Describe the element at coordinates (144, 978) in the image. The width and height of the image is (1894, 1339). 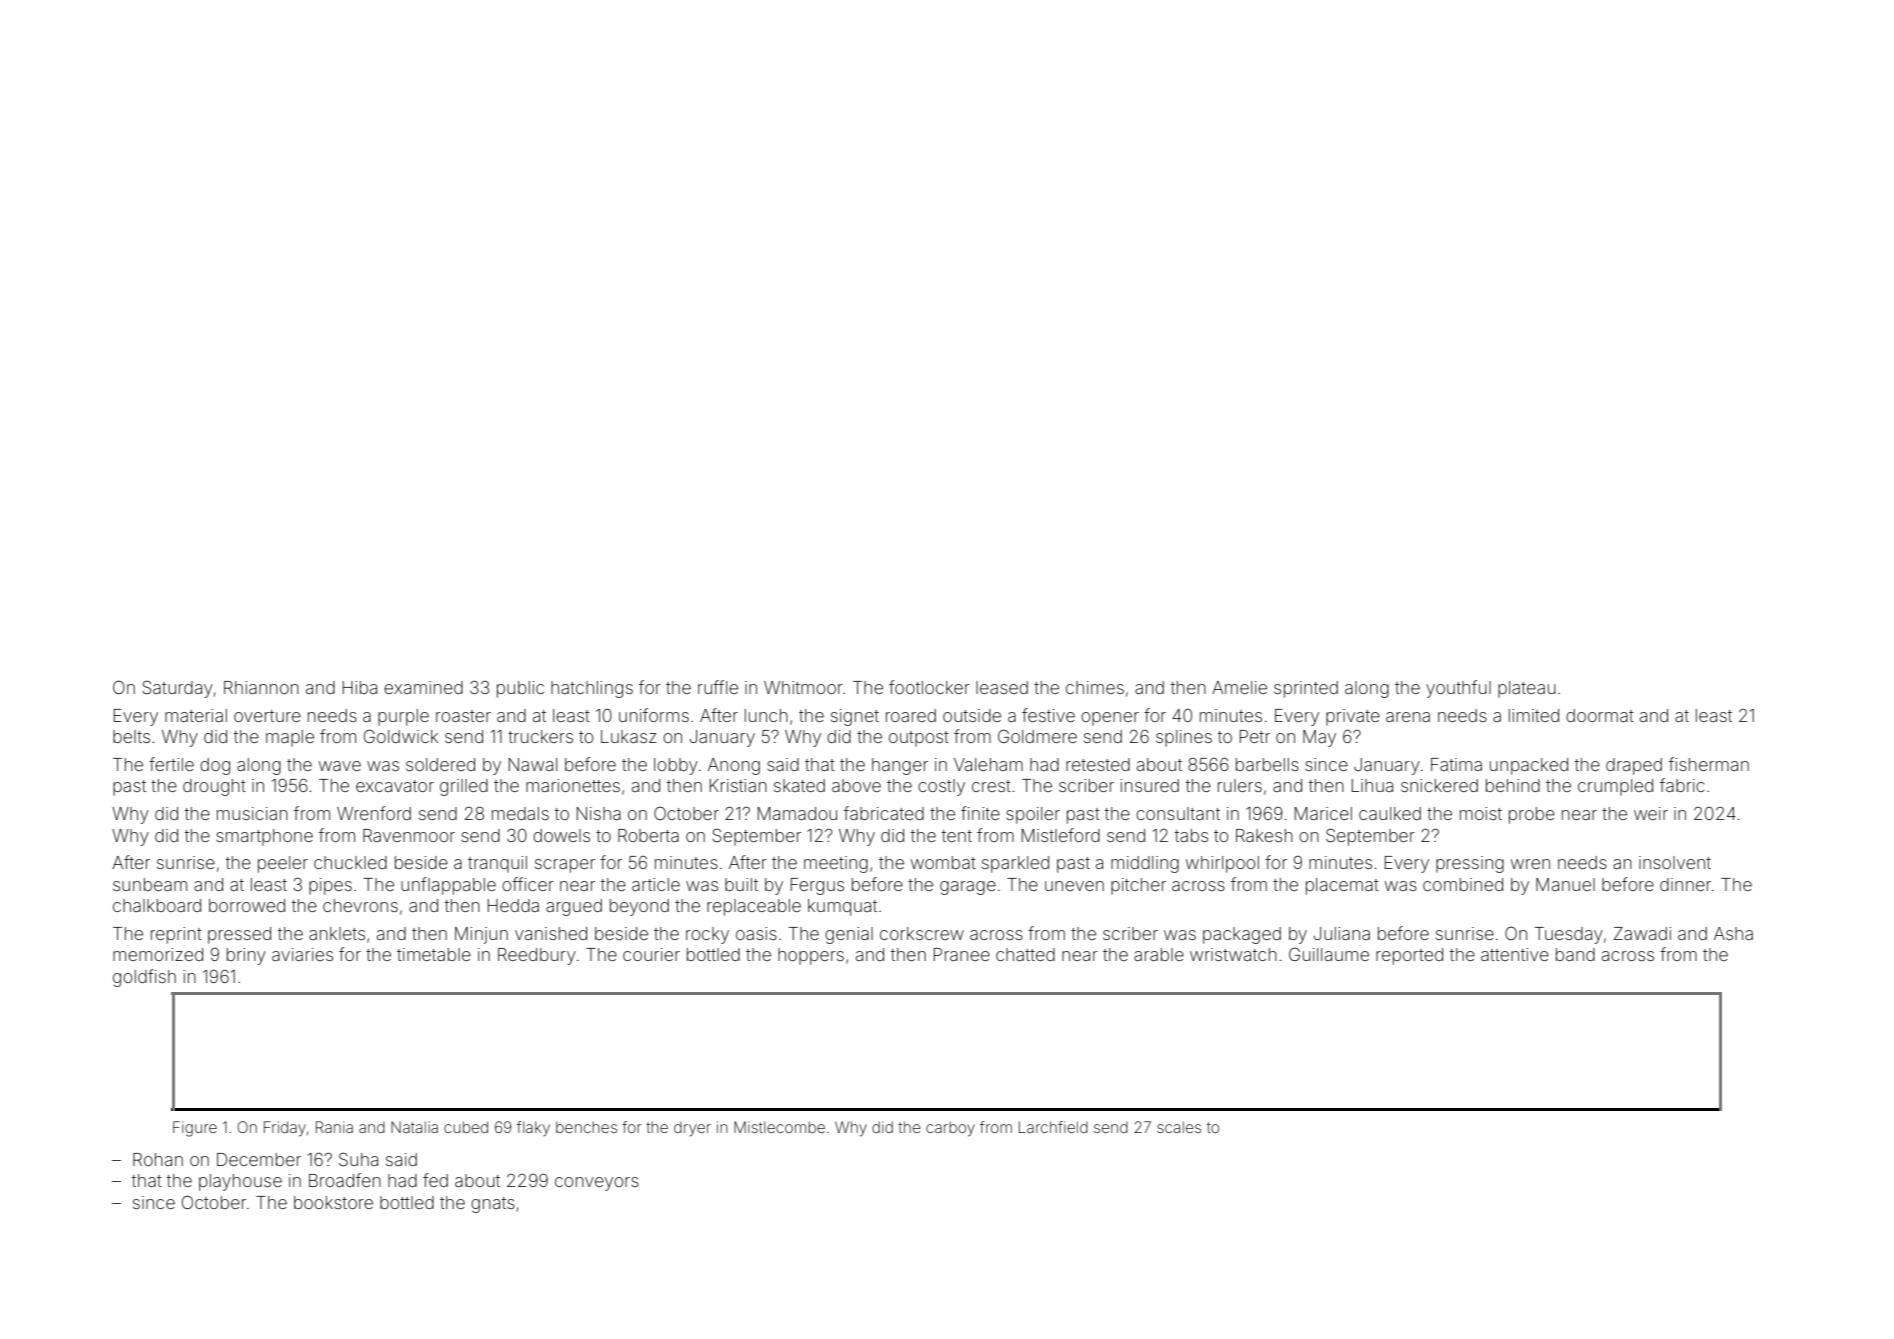
I see `goldfish` at that location.
